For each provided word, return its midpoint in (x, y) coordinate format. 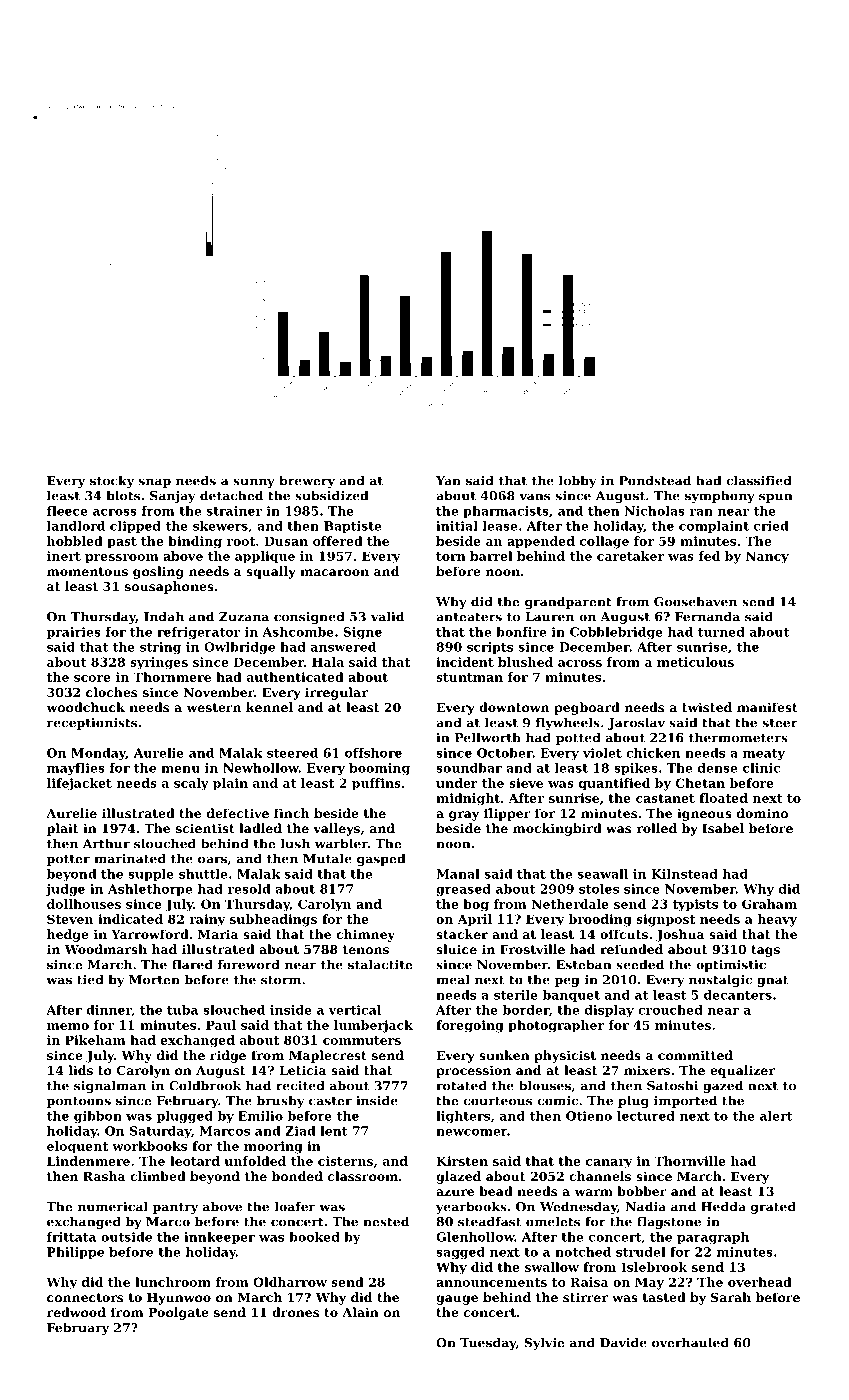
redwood (76, 1312)
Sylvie (544, 1343)
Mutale (327, 858)
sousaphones (169, 587)
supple (151, 875)
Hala (328, 662)
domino (762, 813)
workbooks (149, 1146)
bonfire (521, 632)
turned (721, 632)
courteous (498, 1101)
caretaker (630, 556)
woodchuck (85, 707)
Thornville (690, 1161)
